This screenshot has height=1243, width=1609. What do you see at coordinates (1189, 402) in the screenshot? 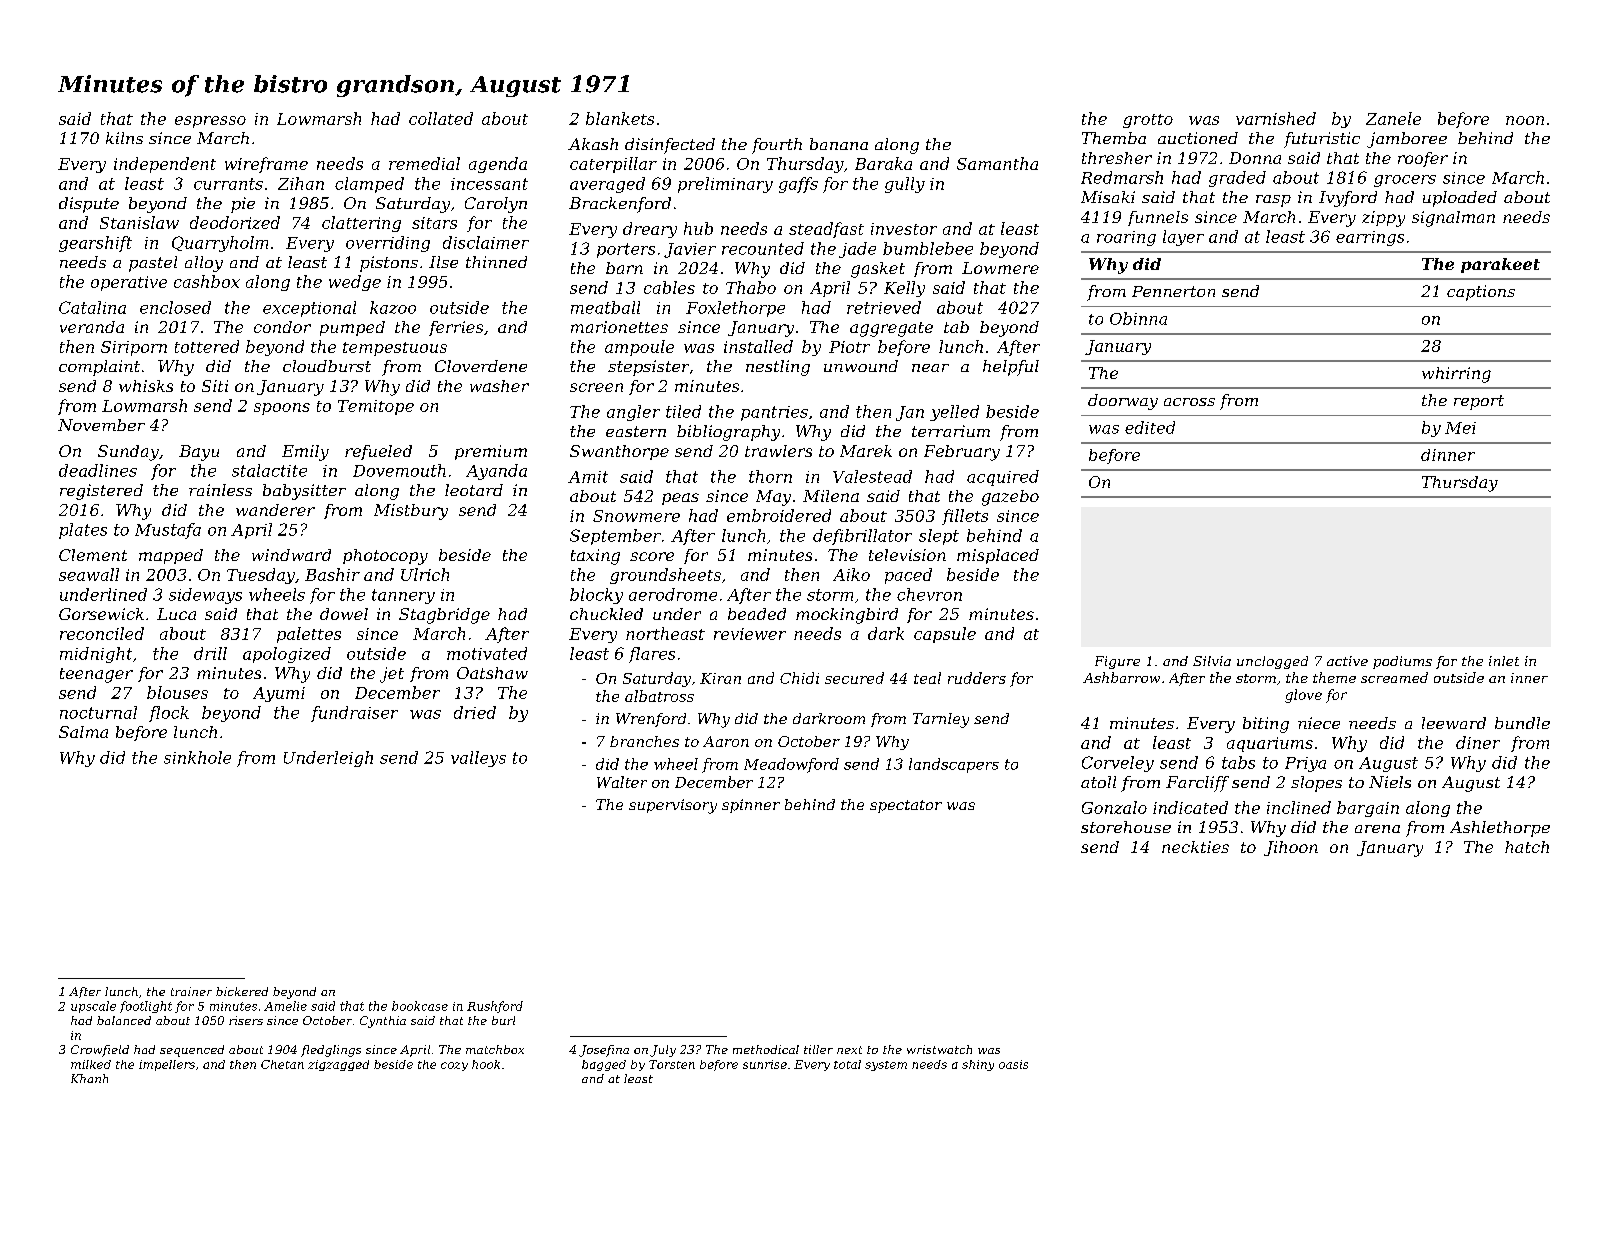
I see `across` at bounding box center [1189, 402].
